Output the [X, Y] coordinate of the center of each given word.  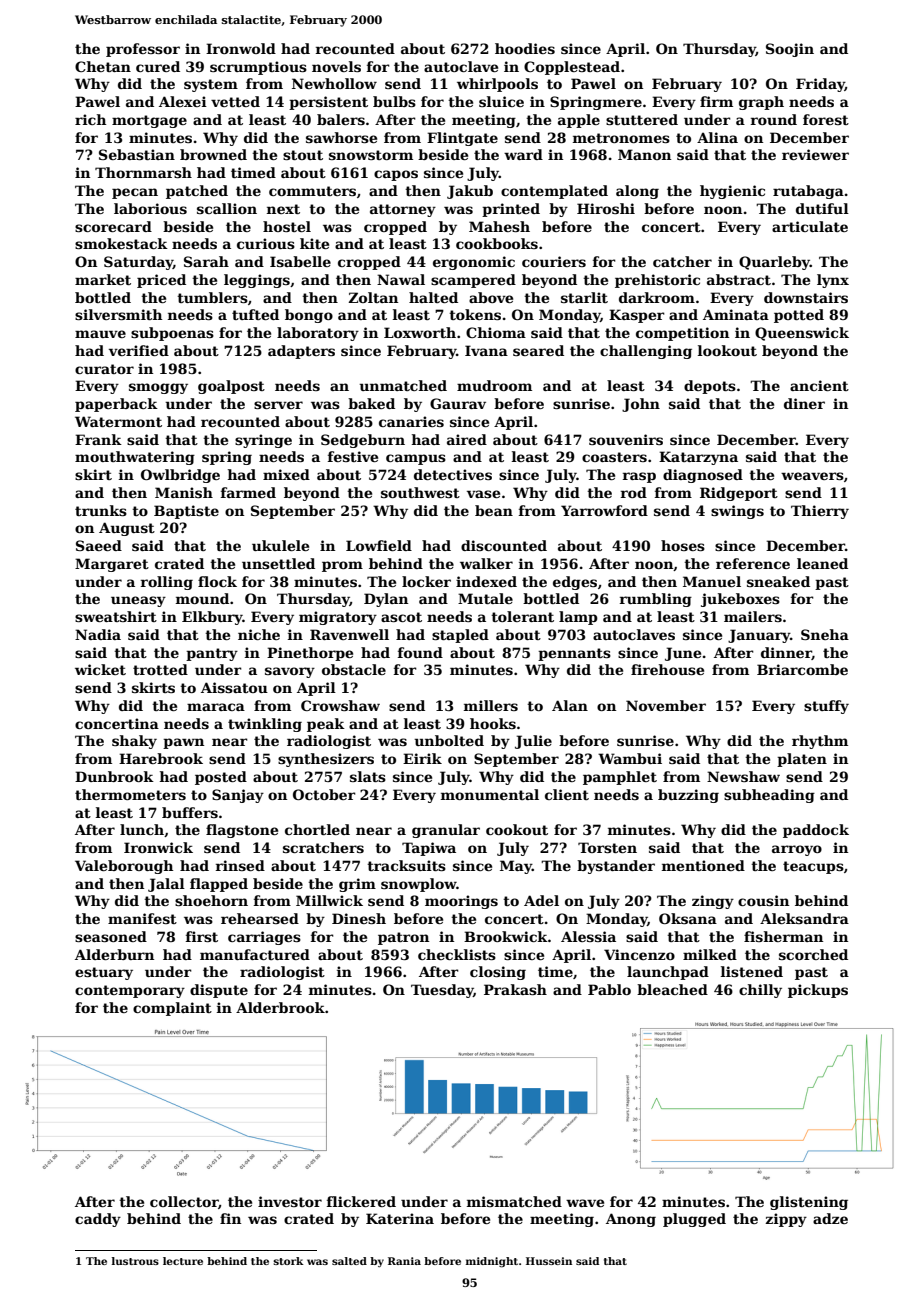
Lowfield [379, 545]
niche [259, 634]
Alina [717, 137]
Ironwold [241, 48]
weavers [812, 476]
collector [184, 1201]
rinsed [240, 865]
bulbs [394, 101]
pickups [818, 991]
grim [357, 885]
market [103, 279]
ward [523, 154]
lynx [833, 281]
